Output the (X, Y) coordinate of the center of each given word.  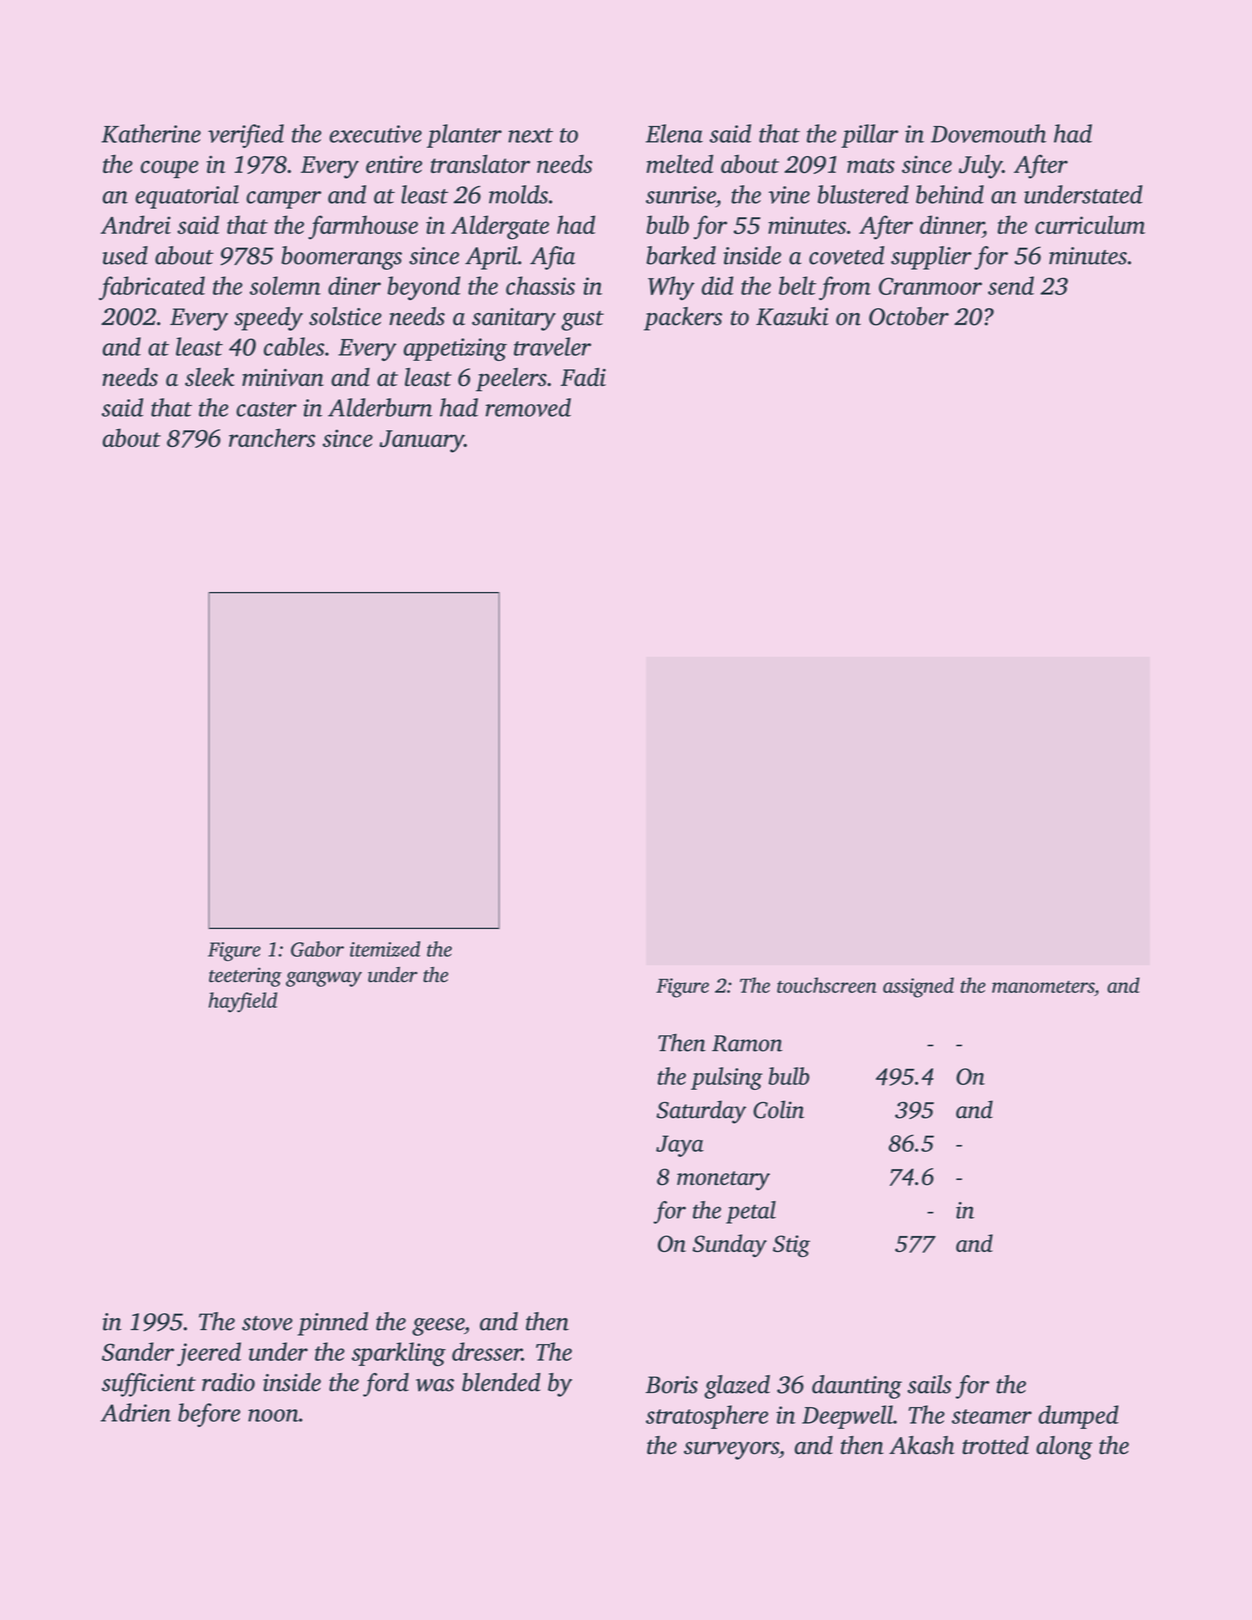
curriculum (1090, 224)
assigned (918, 987)
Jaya (680, 1146)
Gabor (317, 949)
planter (464, 136)
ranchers (272, 437)
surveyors (731, 1451)
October (909, 316)
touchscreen (826, 985)
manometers (1043, 987)
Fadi (583, 377)
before (209, 1415)
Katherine (151, 133)
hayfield (243, 1002)
